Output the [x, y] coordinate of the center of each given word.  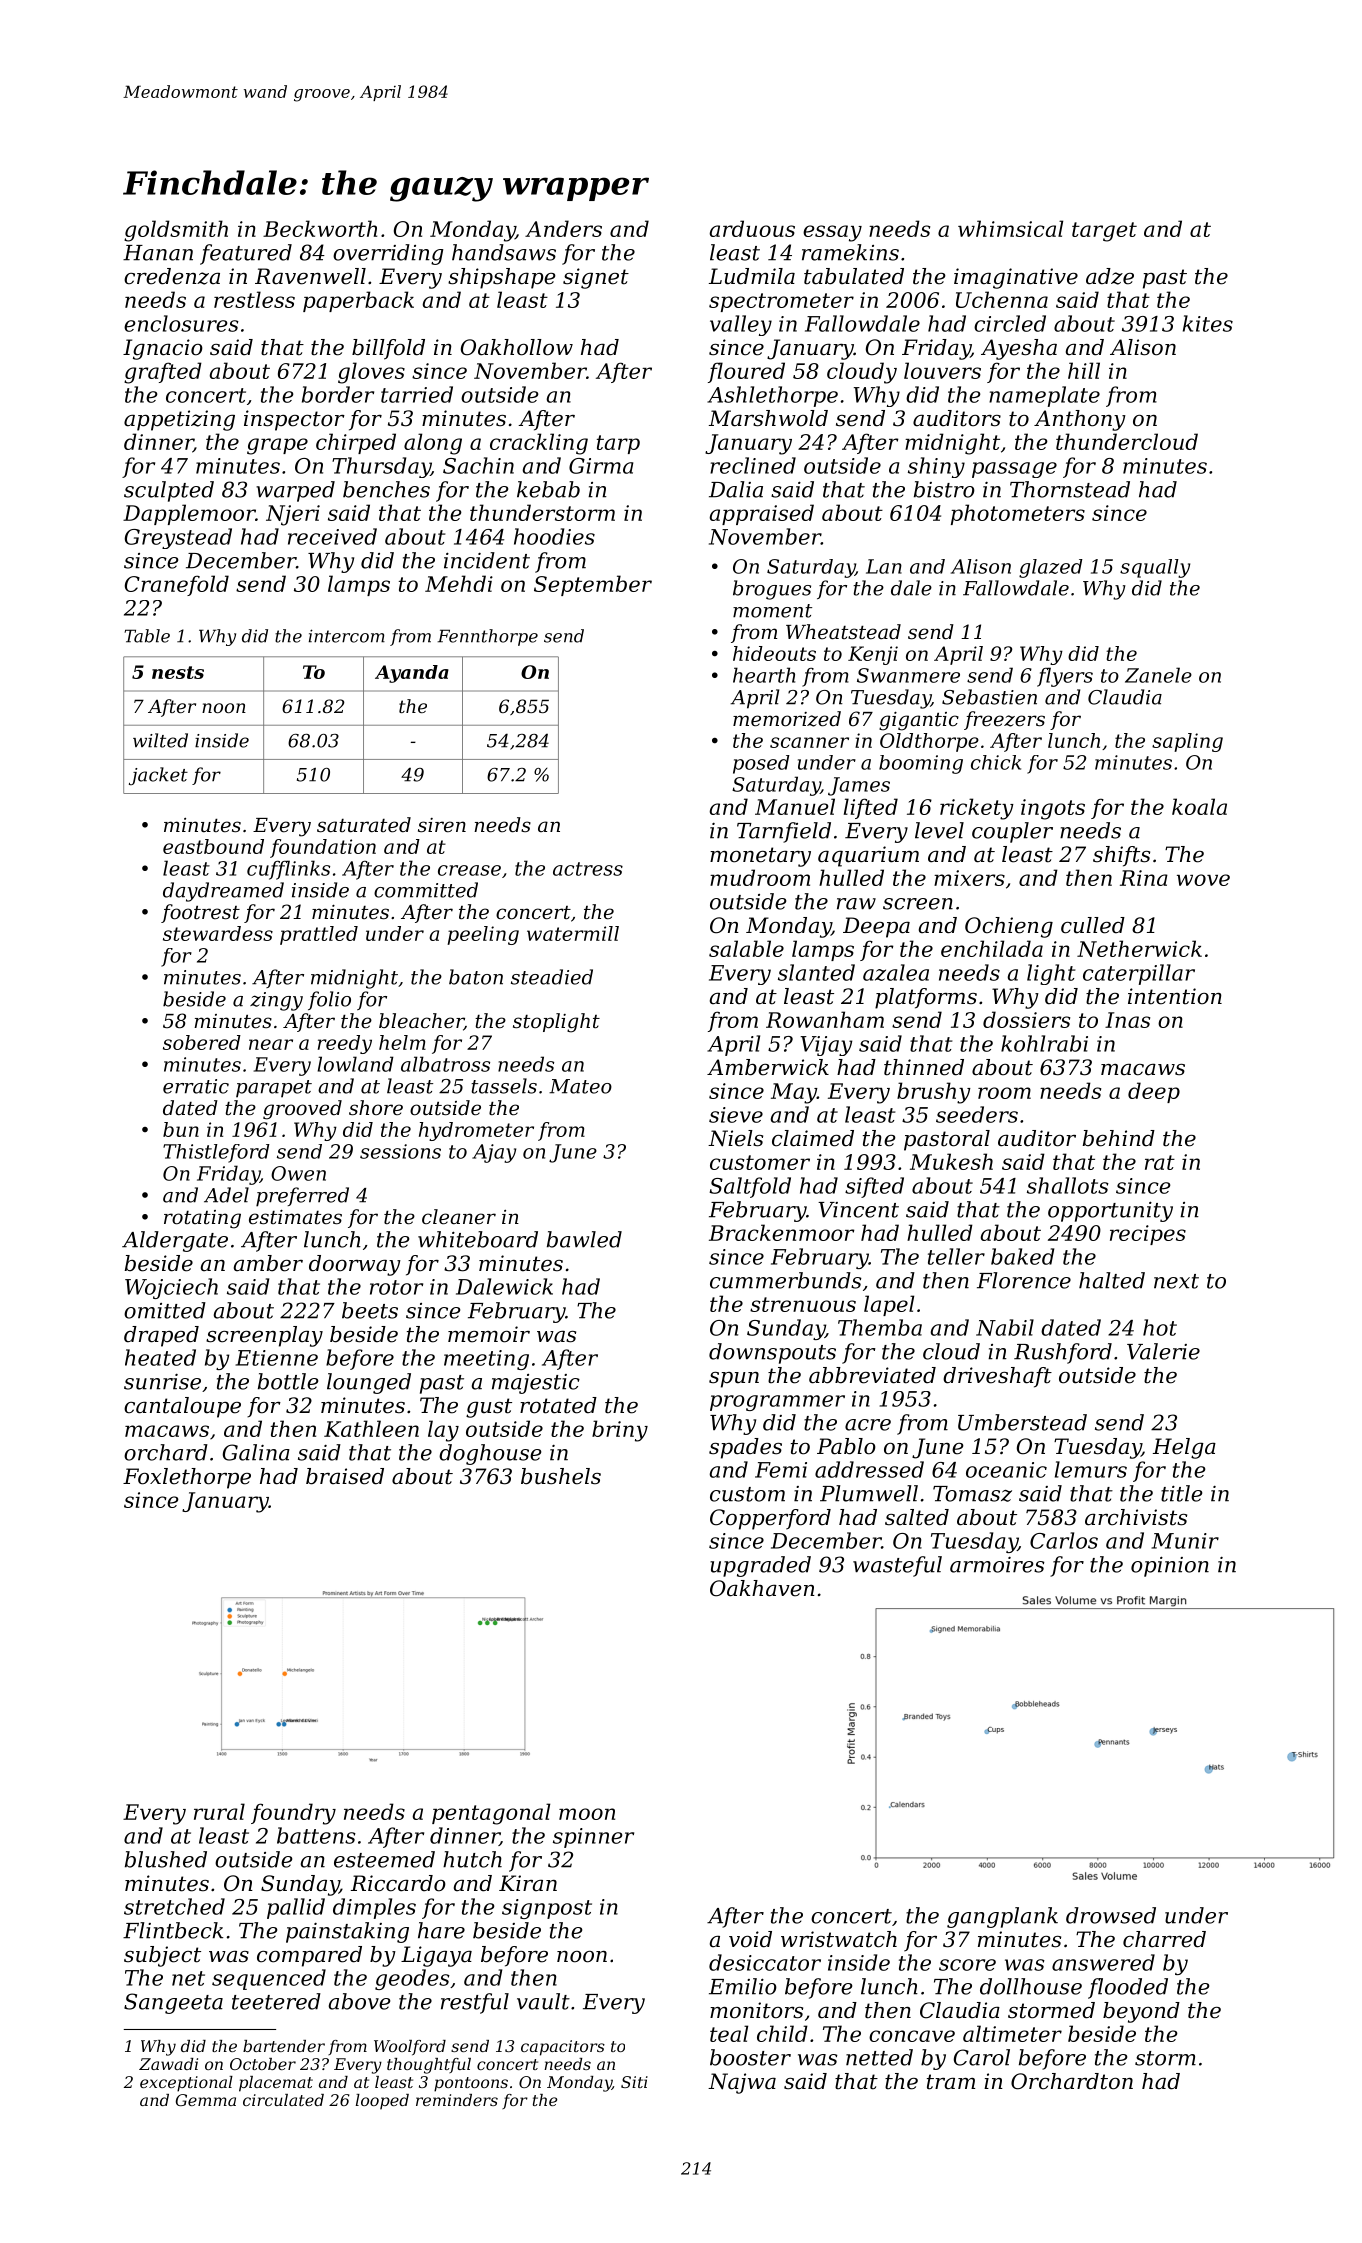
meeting [486, 1360]
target [1104, 232]
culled [1093, 925]
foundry [293, 1814]
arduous [752, 228]
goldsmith [176, 231]
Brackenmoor [781, 1232]
